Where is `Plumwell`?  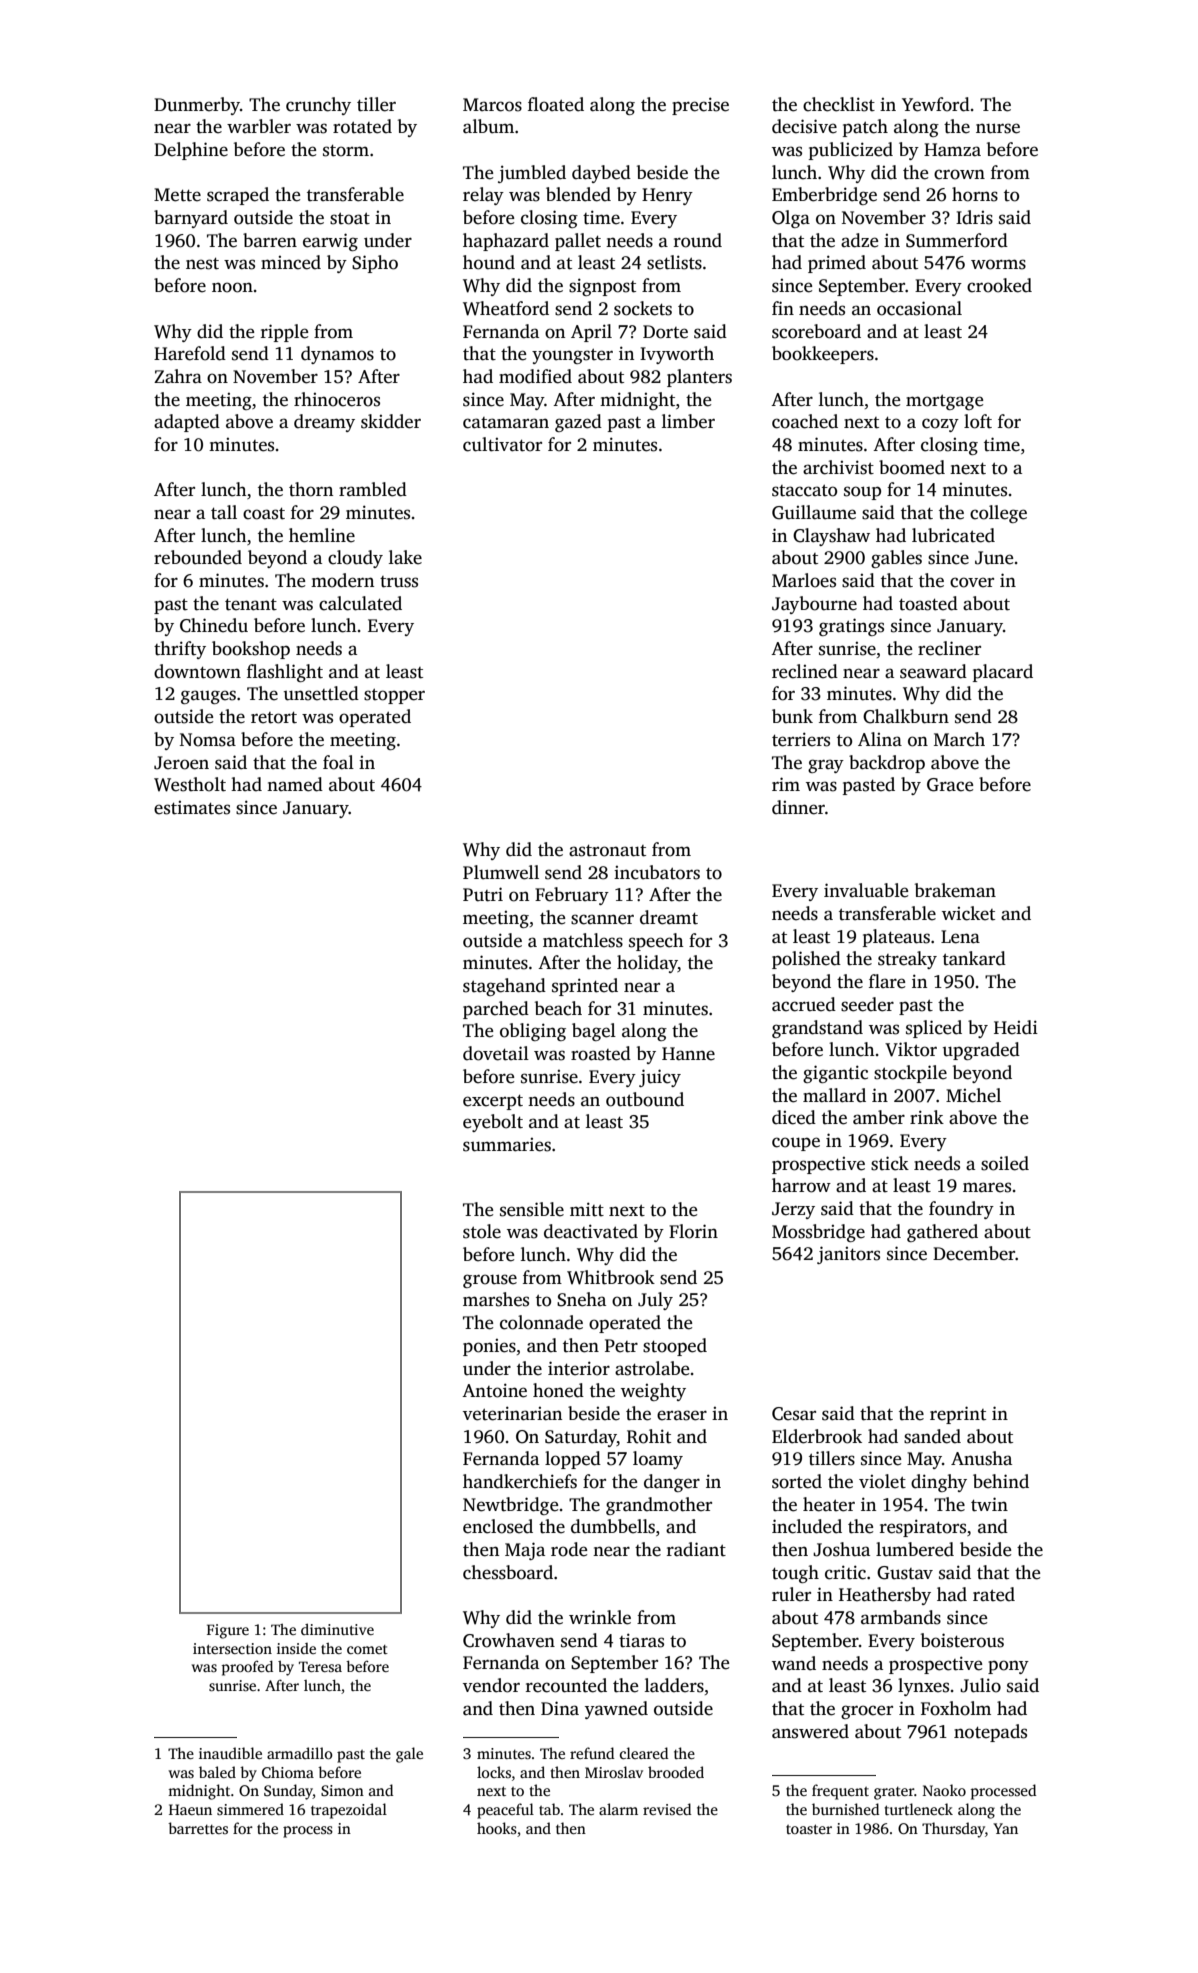 Plumwell is located at coordinates (501, 872).
